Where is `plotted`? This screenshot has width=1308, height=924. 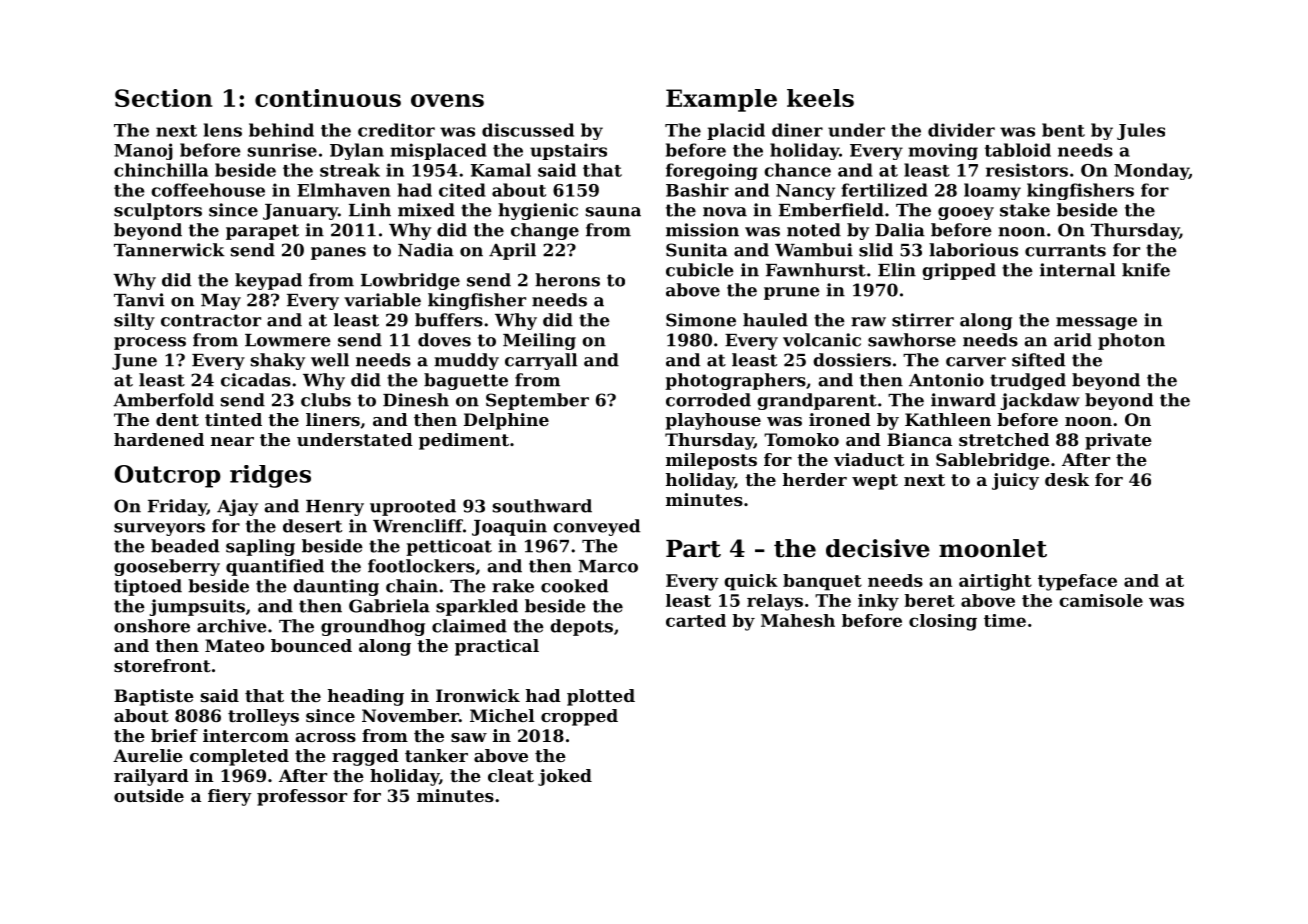 plotted is located at coordinates (601, 697).
